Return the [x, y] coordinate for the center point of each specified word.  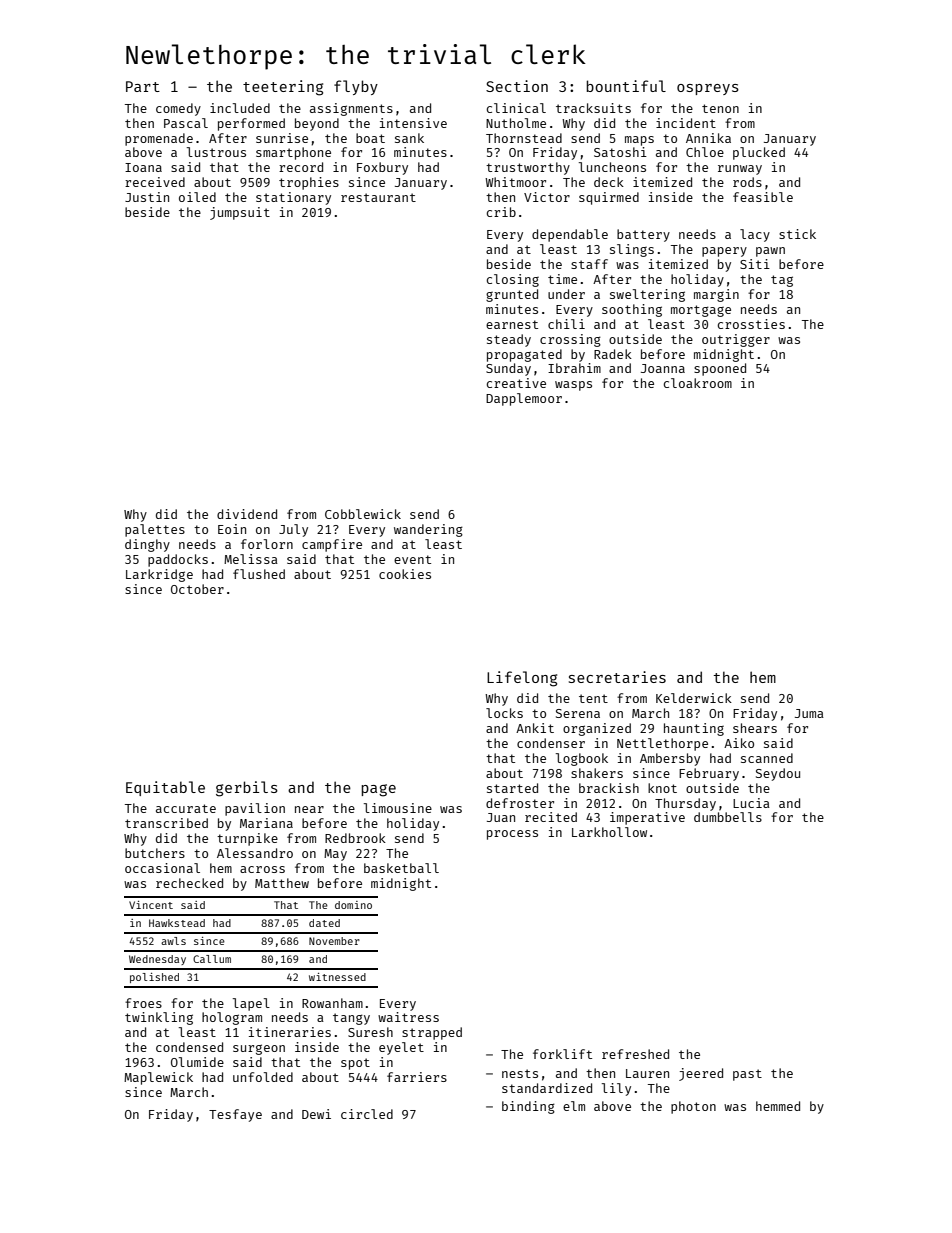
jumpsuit [240, 213]
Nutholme [516, 123]
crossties [751, 324]
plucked [759, 153]
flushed [259, 574]
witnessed [337, 977]
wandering [428, 530]
